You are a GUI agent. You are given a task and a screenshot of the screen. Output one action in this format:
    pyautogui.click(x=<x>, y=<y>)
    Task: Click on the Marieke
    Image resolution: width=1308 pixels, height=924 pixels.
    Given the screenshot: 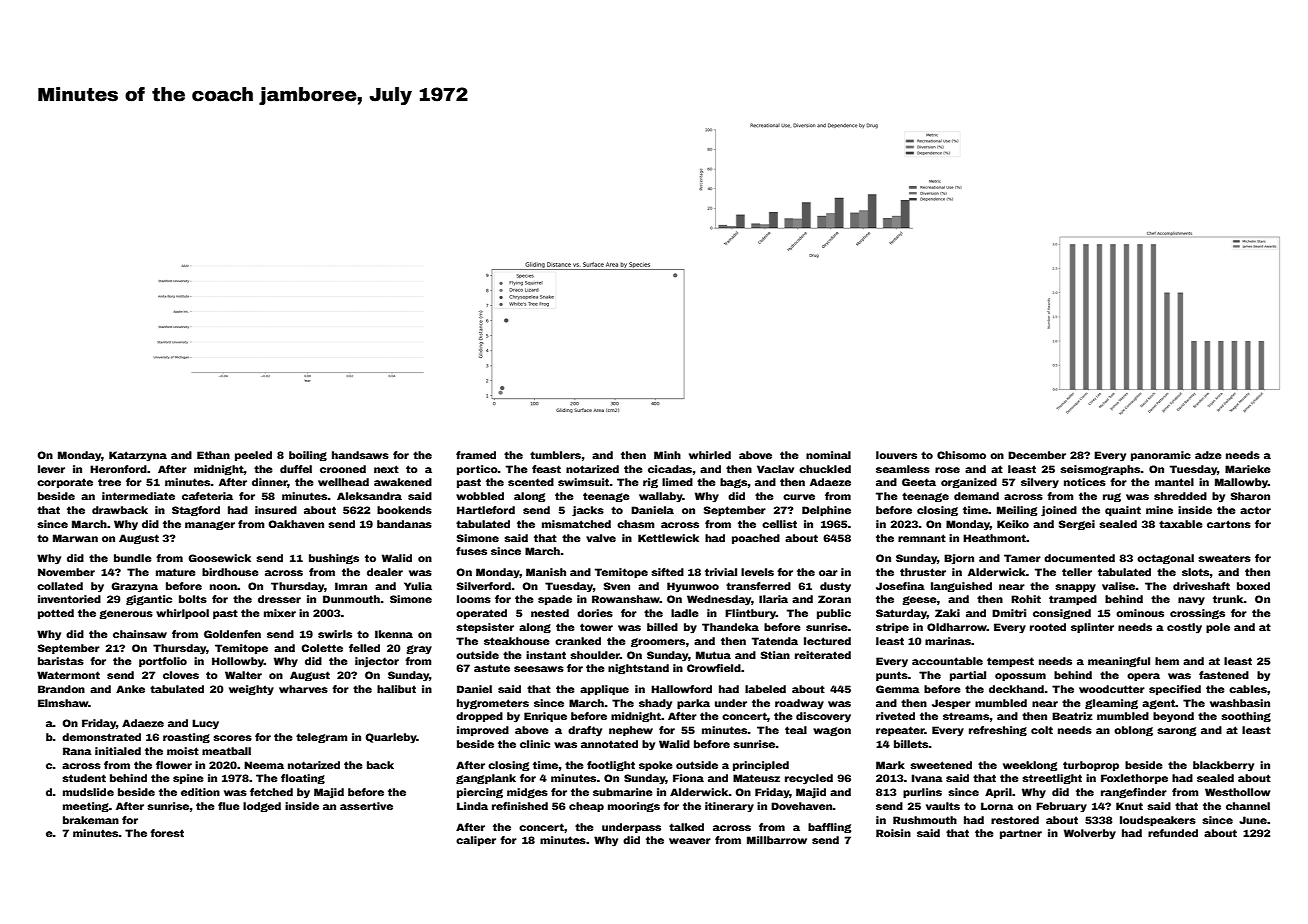 What is the action you would take?
    pyautogui.click(x=1248, y=469)
